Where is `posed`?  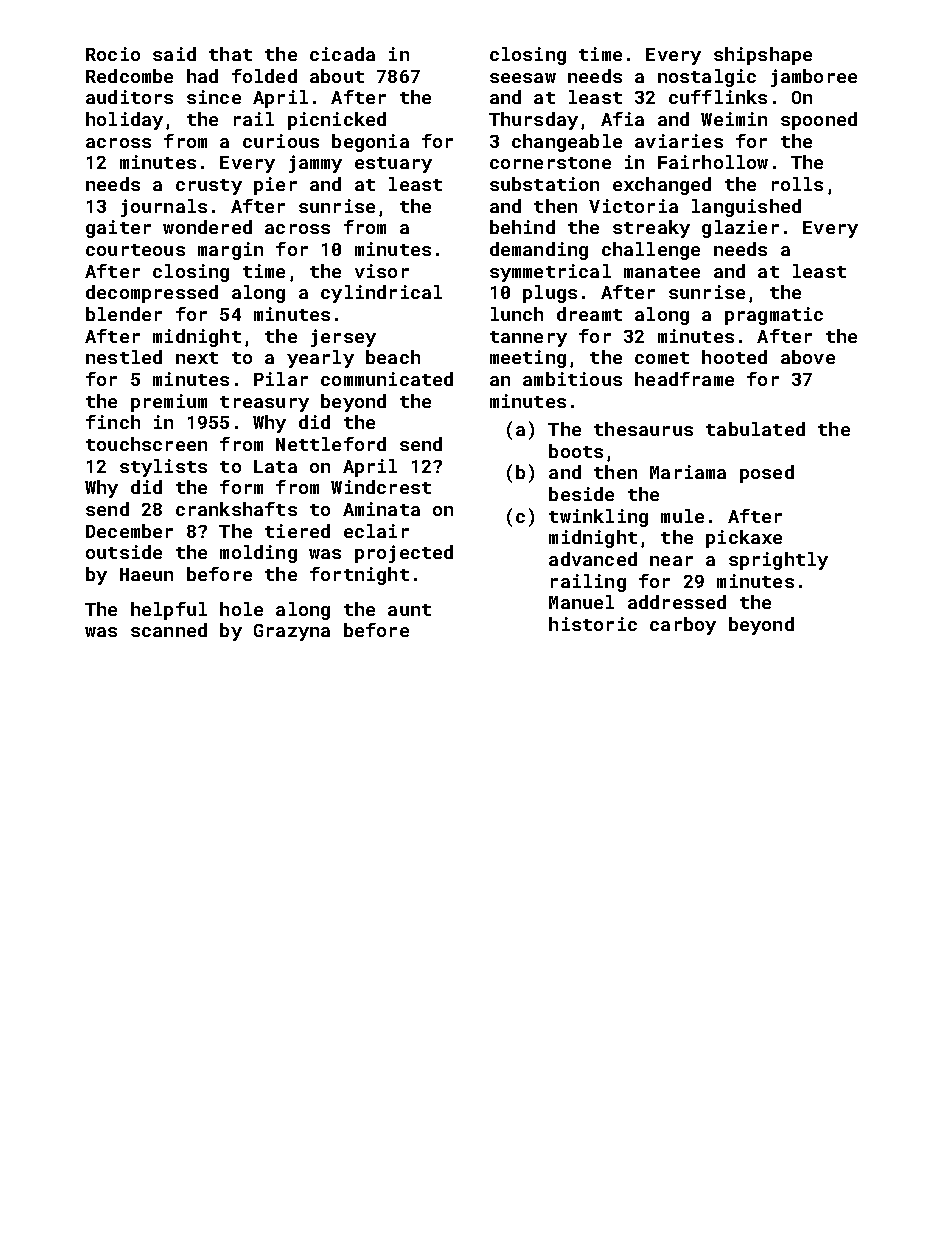 posed is located at coordinates (767, 474).
